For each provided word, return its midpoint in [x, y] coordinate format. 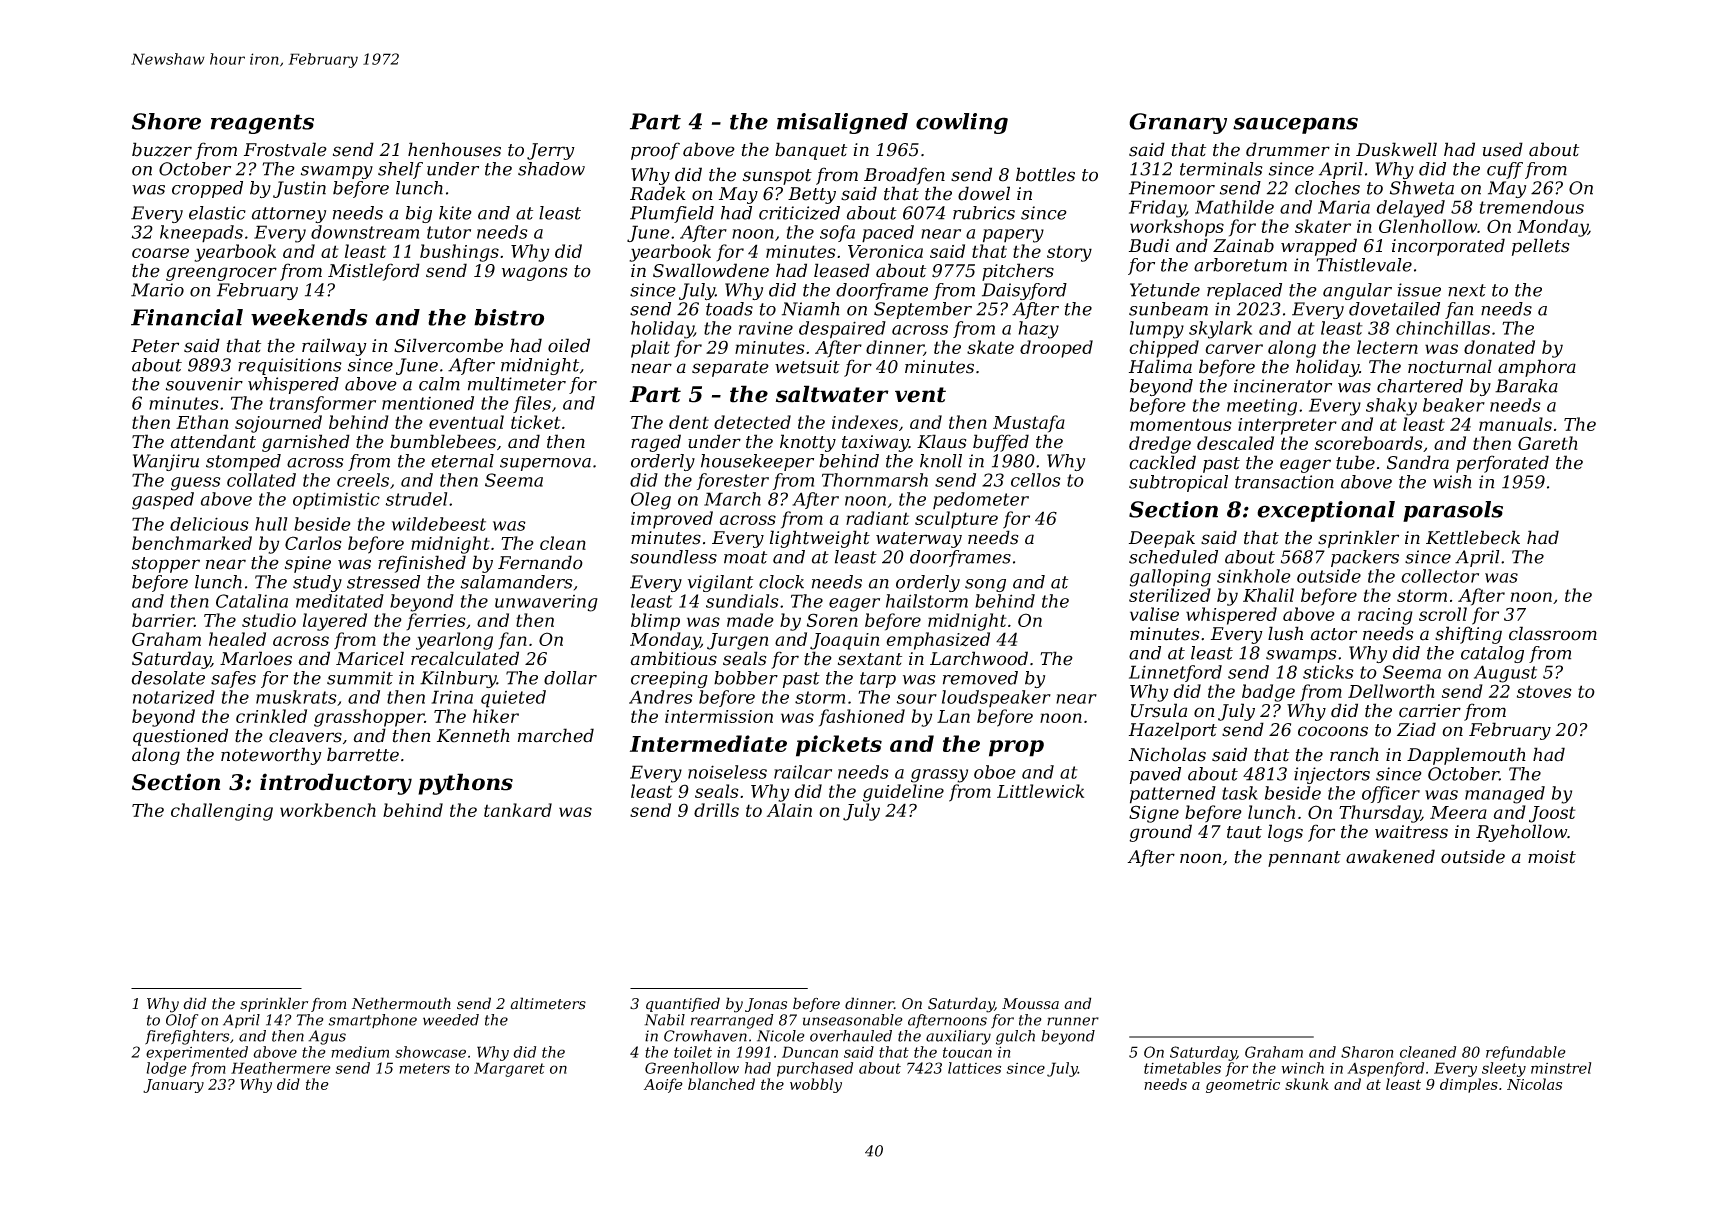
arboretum [1240, 265]
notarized [174, 697]
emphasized [938, 641]
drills [716, 810]
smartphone [372, 1021]
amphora [1537, 368]
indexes [865, 422]
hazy [1038, 330]
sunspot [777, 177]
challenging [222, 812]
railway [334, 347]
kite [455, 213]
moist [1552, 857]
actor [1333, 634]
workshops [1177, 228]
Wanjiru [166, 462]
